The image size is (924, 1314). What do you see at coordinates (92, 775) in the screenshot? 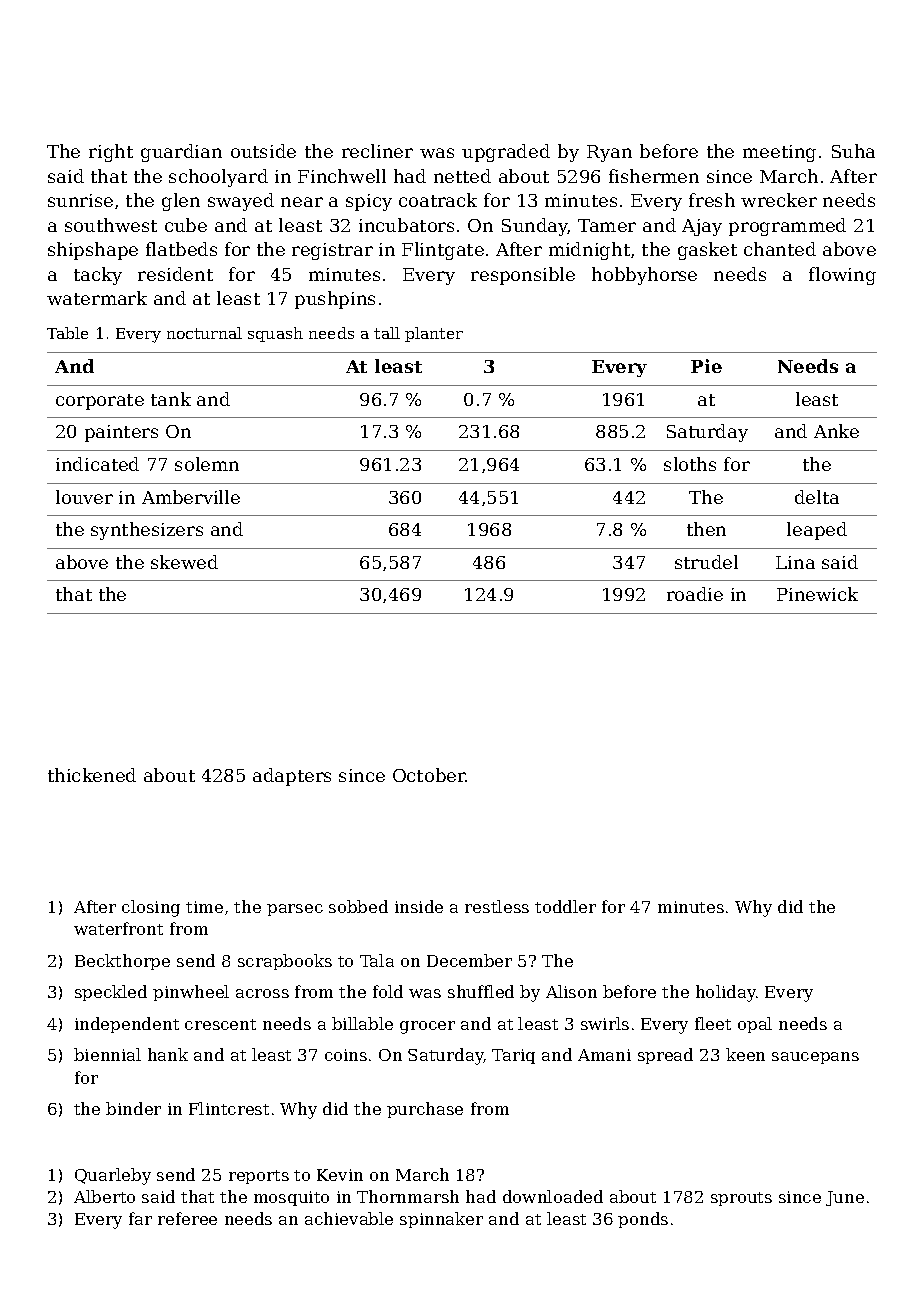
I see `thickened` at bounding box center [92, 775].
